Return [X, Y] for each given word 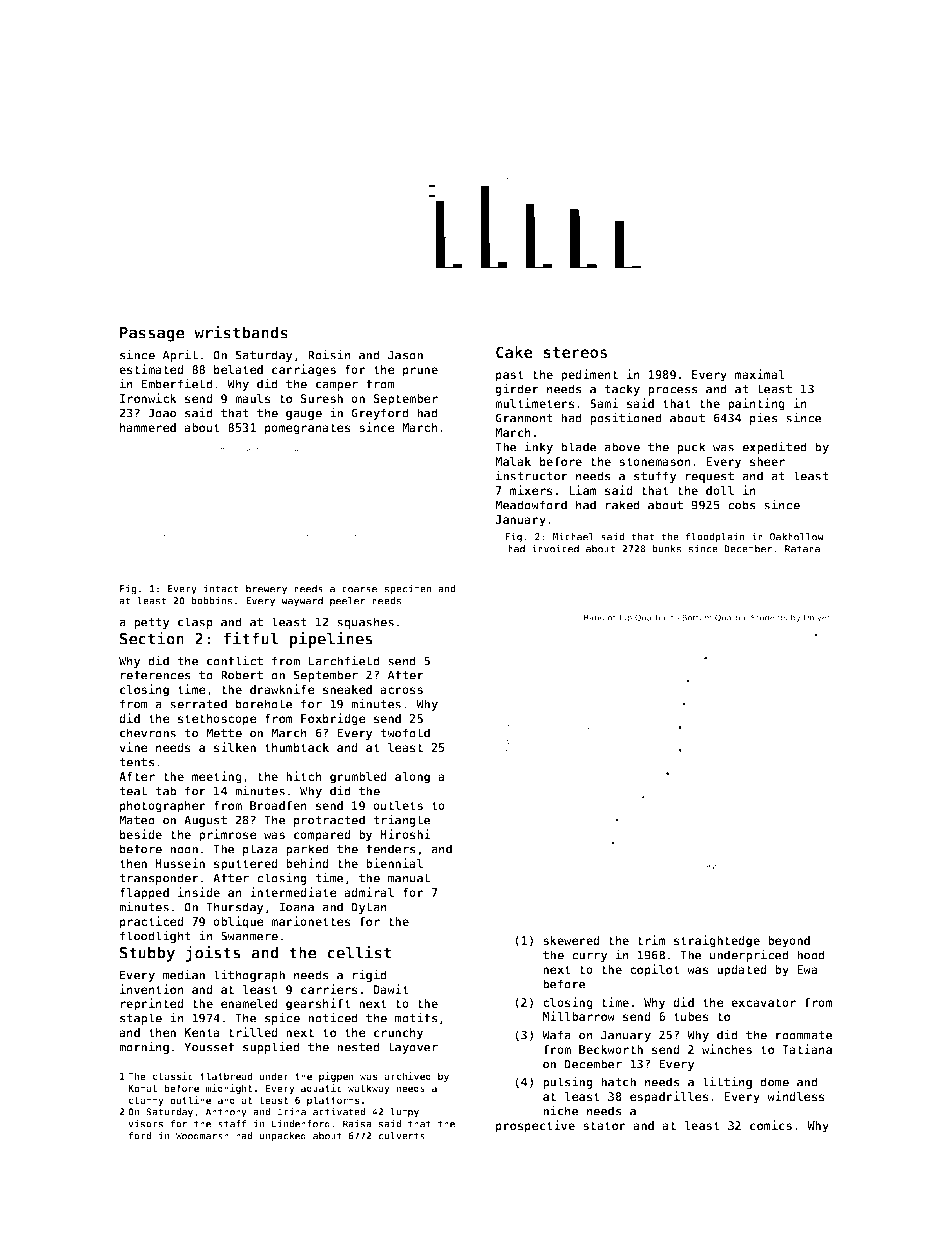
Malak [513, 461]
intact [220, 588]
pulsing [568, 1082]
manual [409, 878]
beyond [789, 942]
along [412, 778]
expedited [774, 447]
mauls [253, 398]
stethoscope [217, 720]
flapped [144, 894]
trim [651, 940]
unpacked [283, 1137]
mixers [531, 490]
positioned [626, 418]
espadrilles [669, 1097]
